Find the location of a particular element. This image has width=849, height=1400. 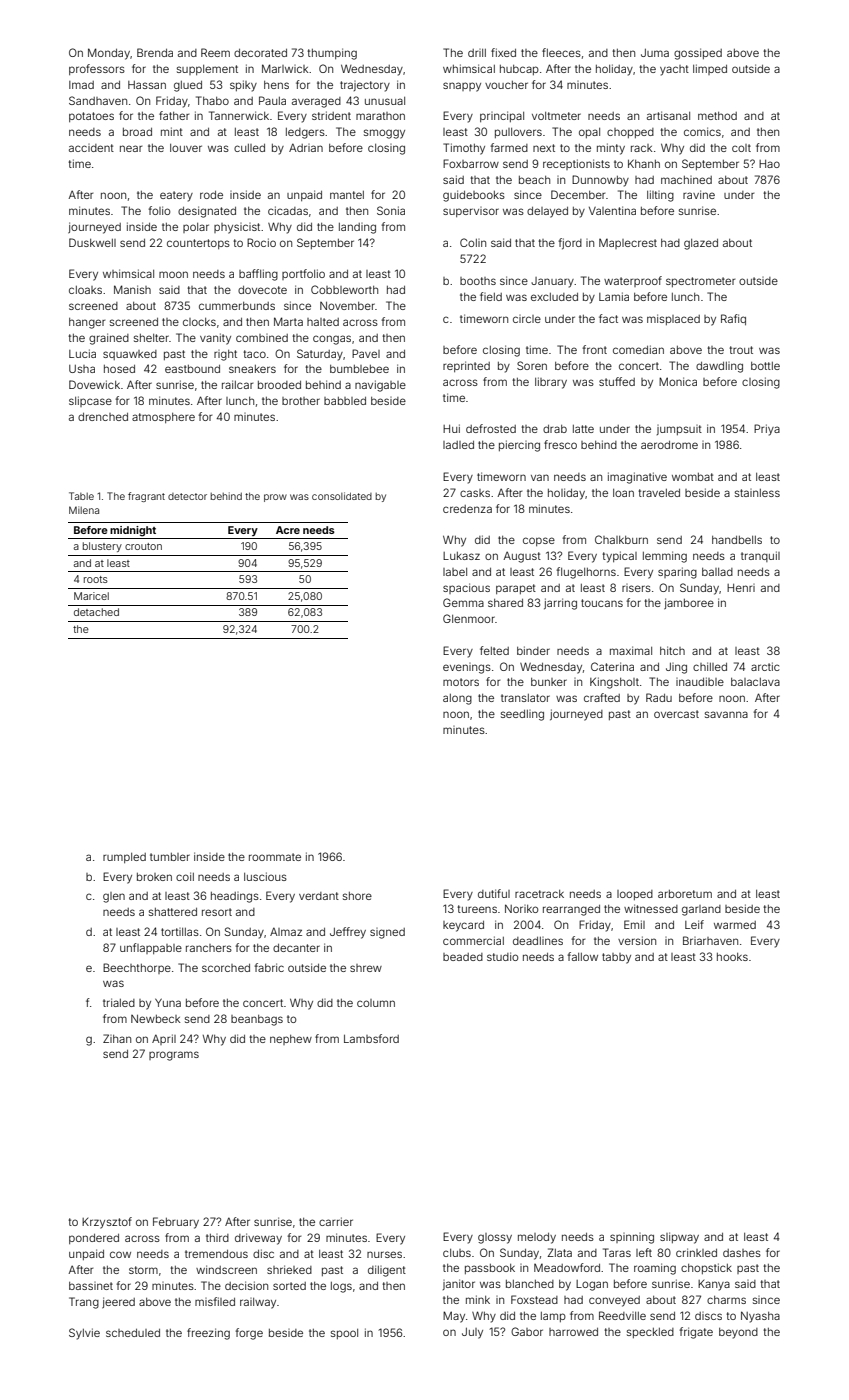

Gemma is located at coordinates (463, 602).
